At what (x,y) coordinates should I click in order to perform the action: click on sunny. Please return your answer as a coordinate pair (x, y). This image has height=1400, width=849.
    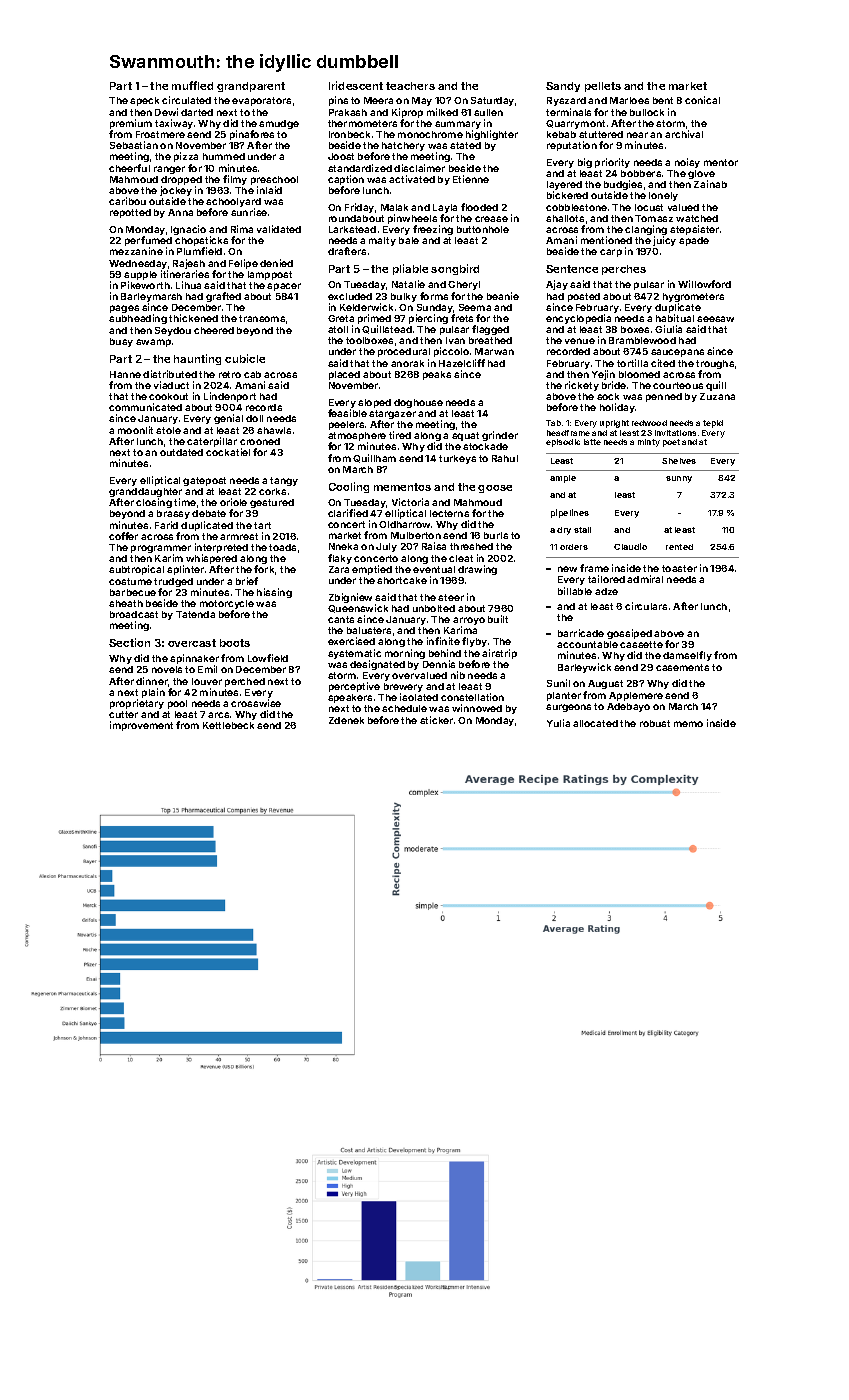
    Looking at the image, I should click on (679, 479).
